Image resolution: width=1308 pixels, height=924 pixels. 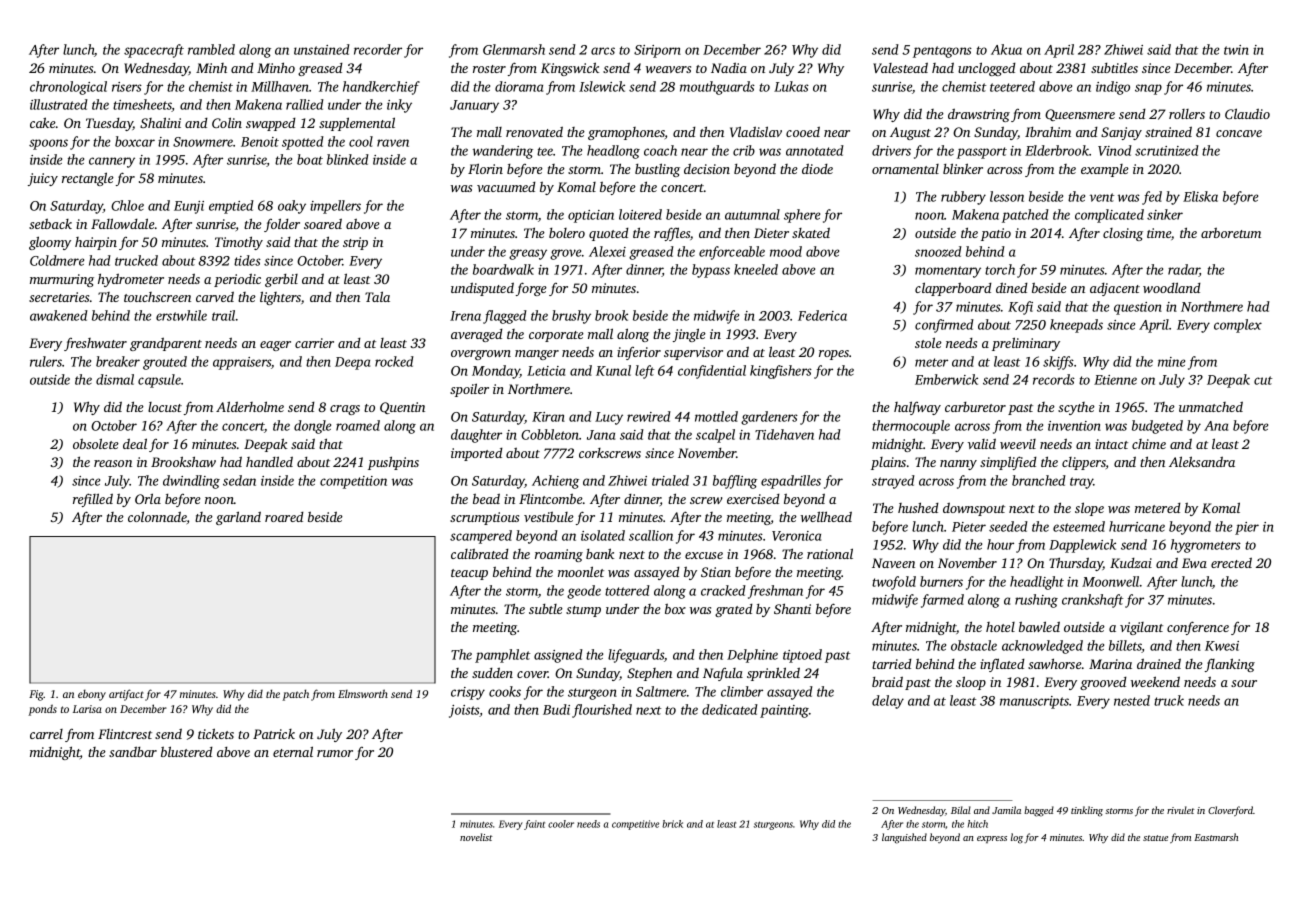 I want to click on brick, so click(x=672, y=824).
